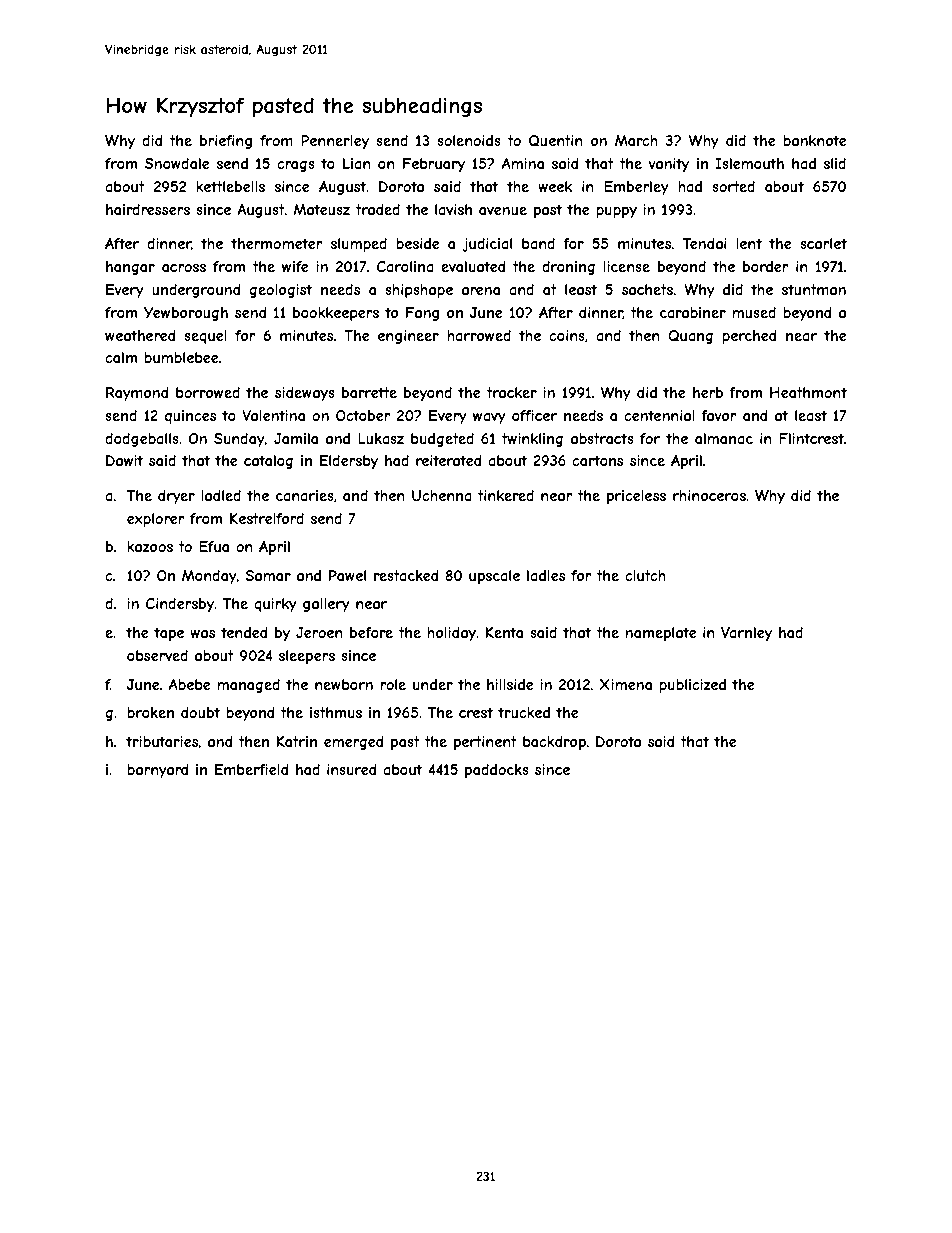  I want to click on dryer, so click(176, 497).
